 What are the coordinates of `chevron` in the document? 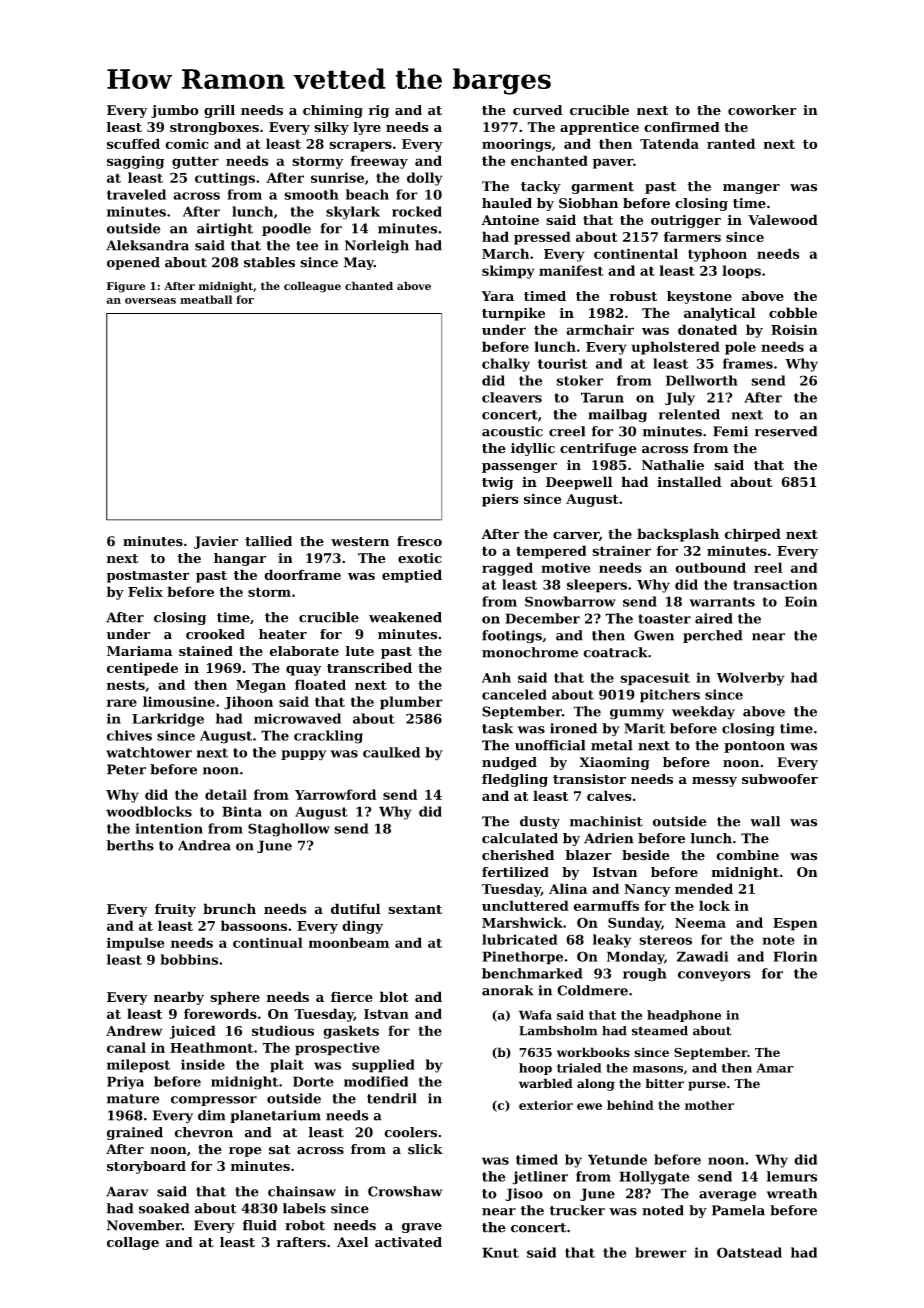 It's located at (204, 1132).
